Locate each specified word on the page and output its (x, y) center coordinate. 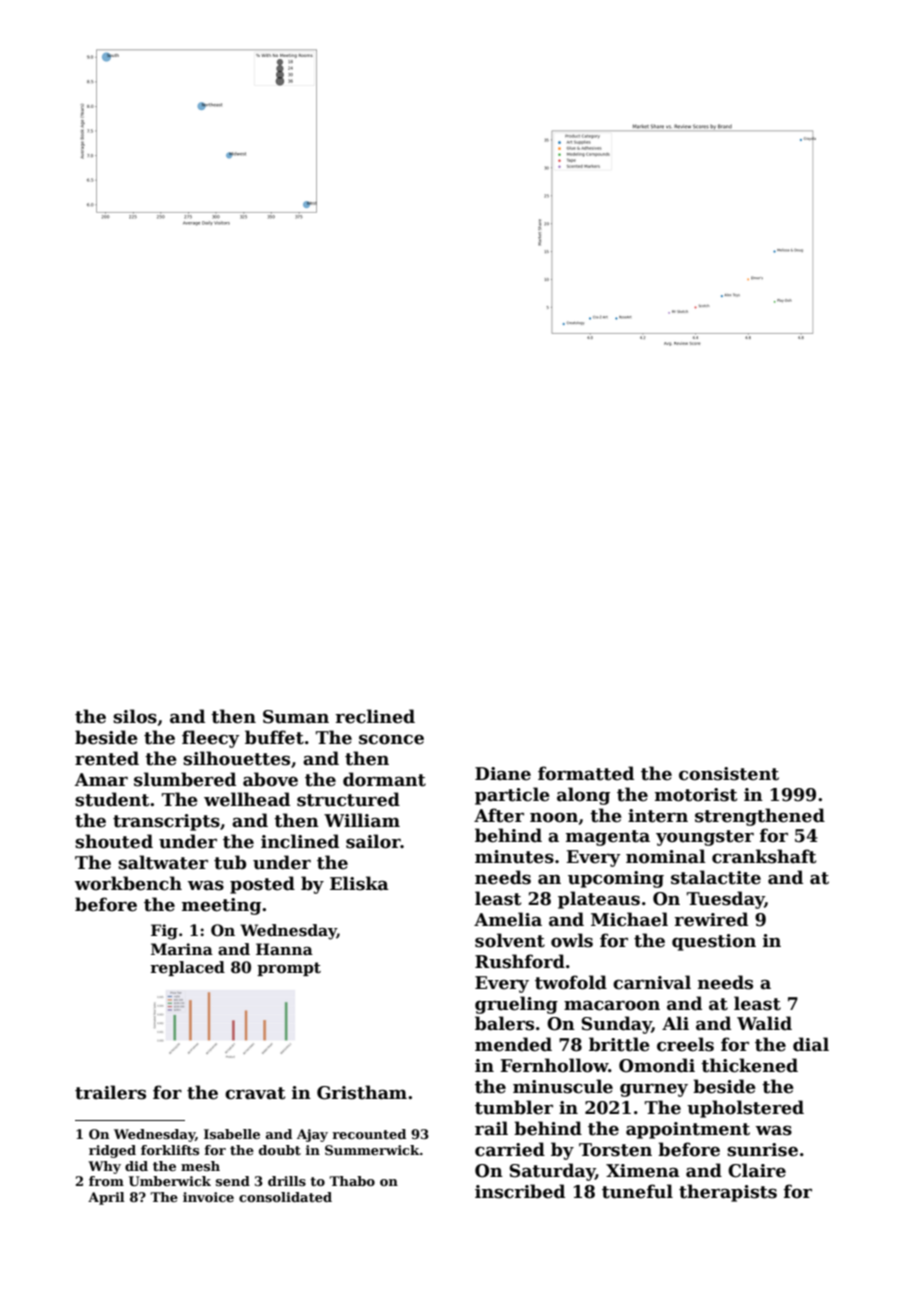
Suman (296, 717)
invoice (208, 1197)
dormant (384, 779)
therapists (728, 1193)
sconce (391, 739)
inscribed (520, 1191)
